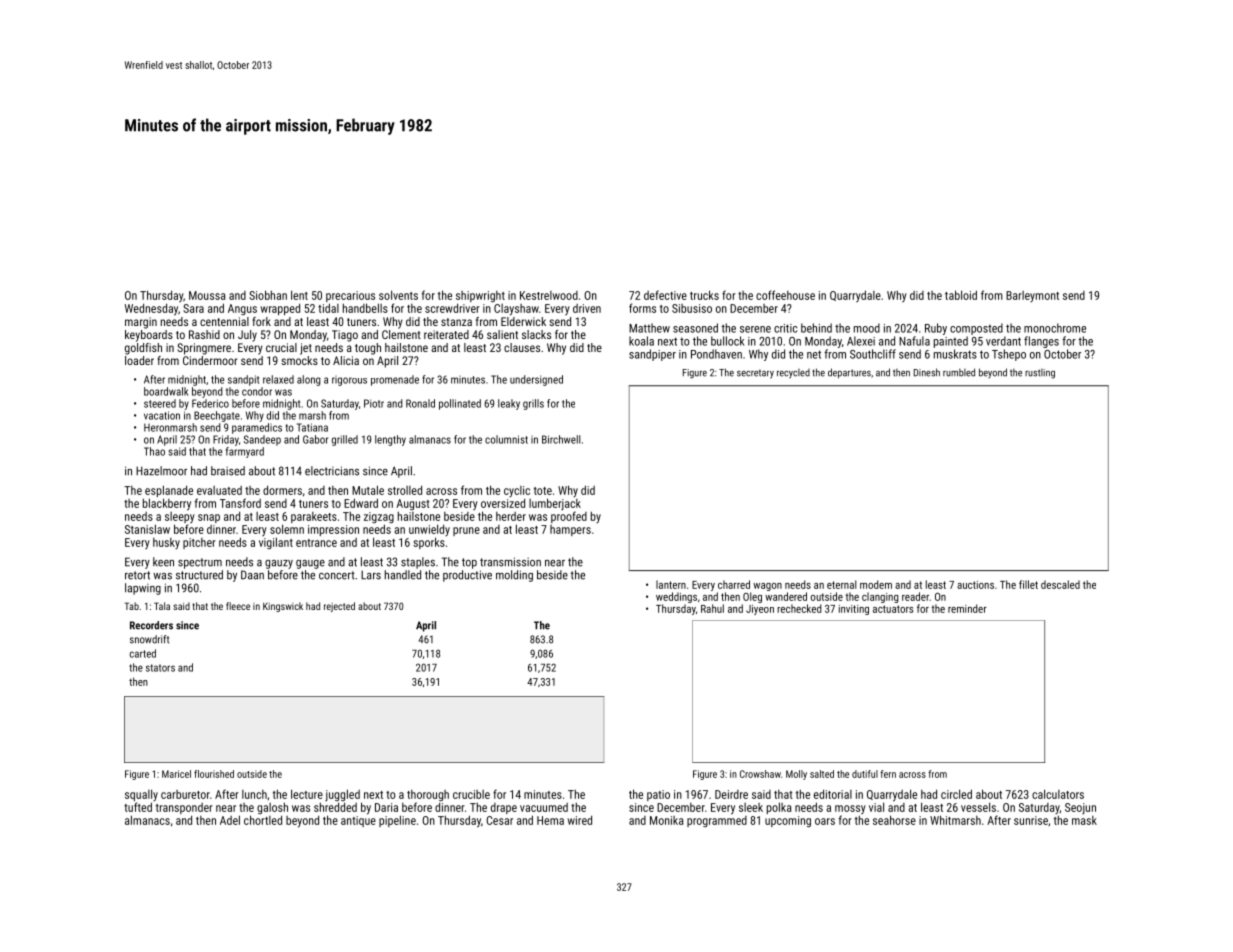 This screenshot has height=952, width=1233. What do you see at coordinates (514, 576) in the screenshot?
I see `molding` at bounding box center [514, 576].
